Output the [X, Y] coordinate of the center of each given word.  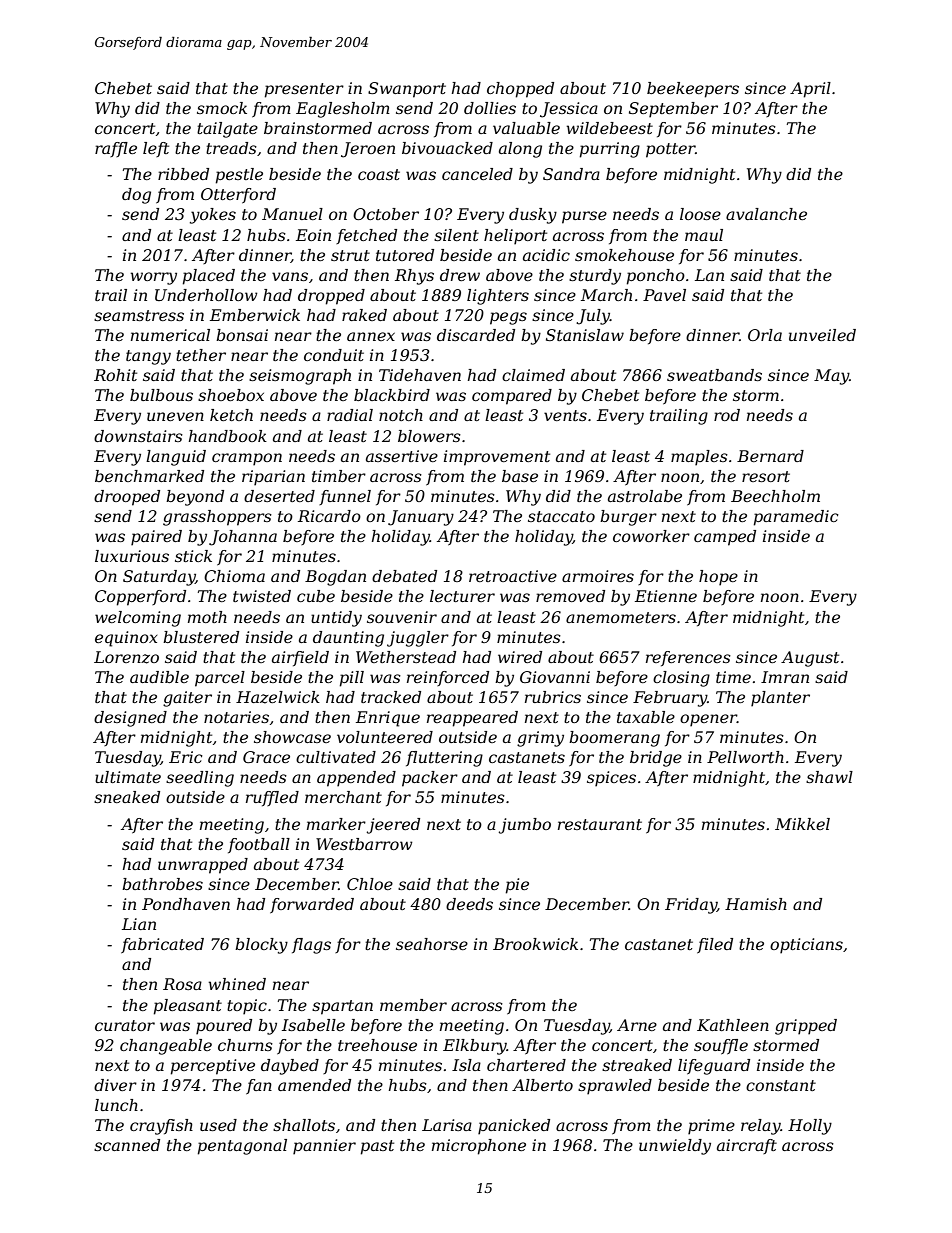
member [413, 1005]
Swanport [407, 90]
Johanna [243, 538]
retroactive [513, 576]
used [218, 1125]
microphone [479, 1147]
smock [222, 108]
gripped [806, 1027]
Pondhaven [186, 904]
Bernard [770, 456]
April [810, 90]
